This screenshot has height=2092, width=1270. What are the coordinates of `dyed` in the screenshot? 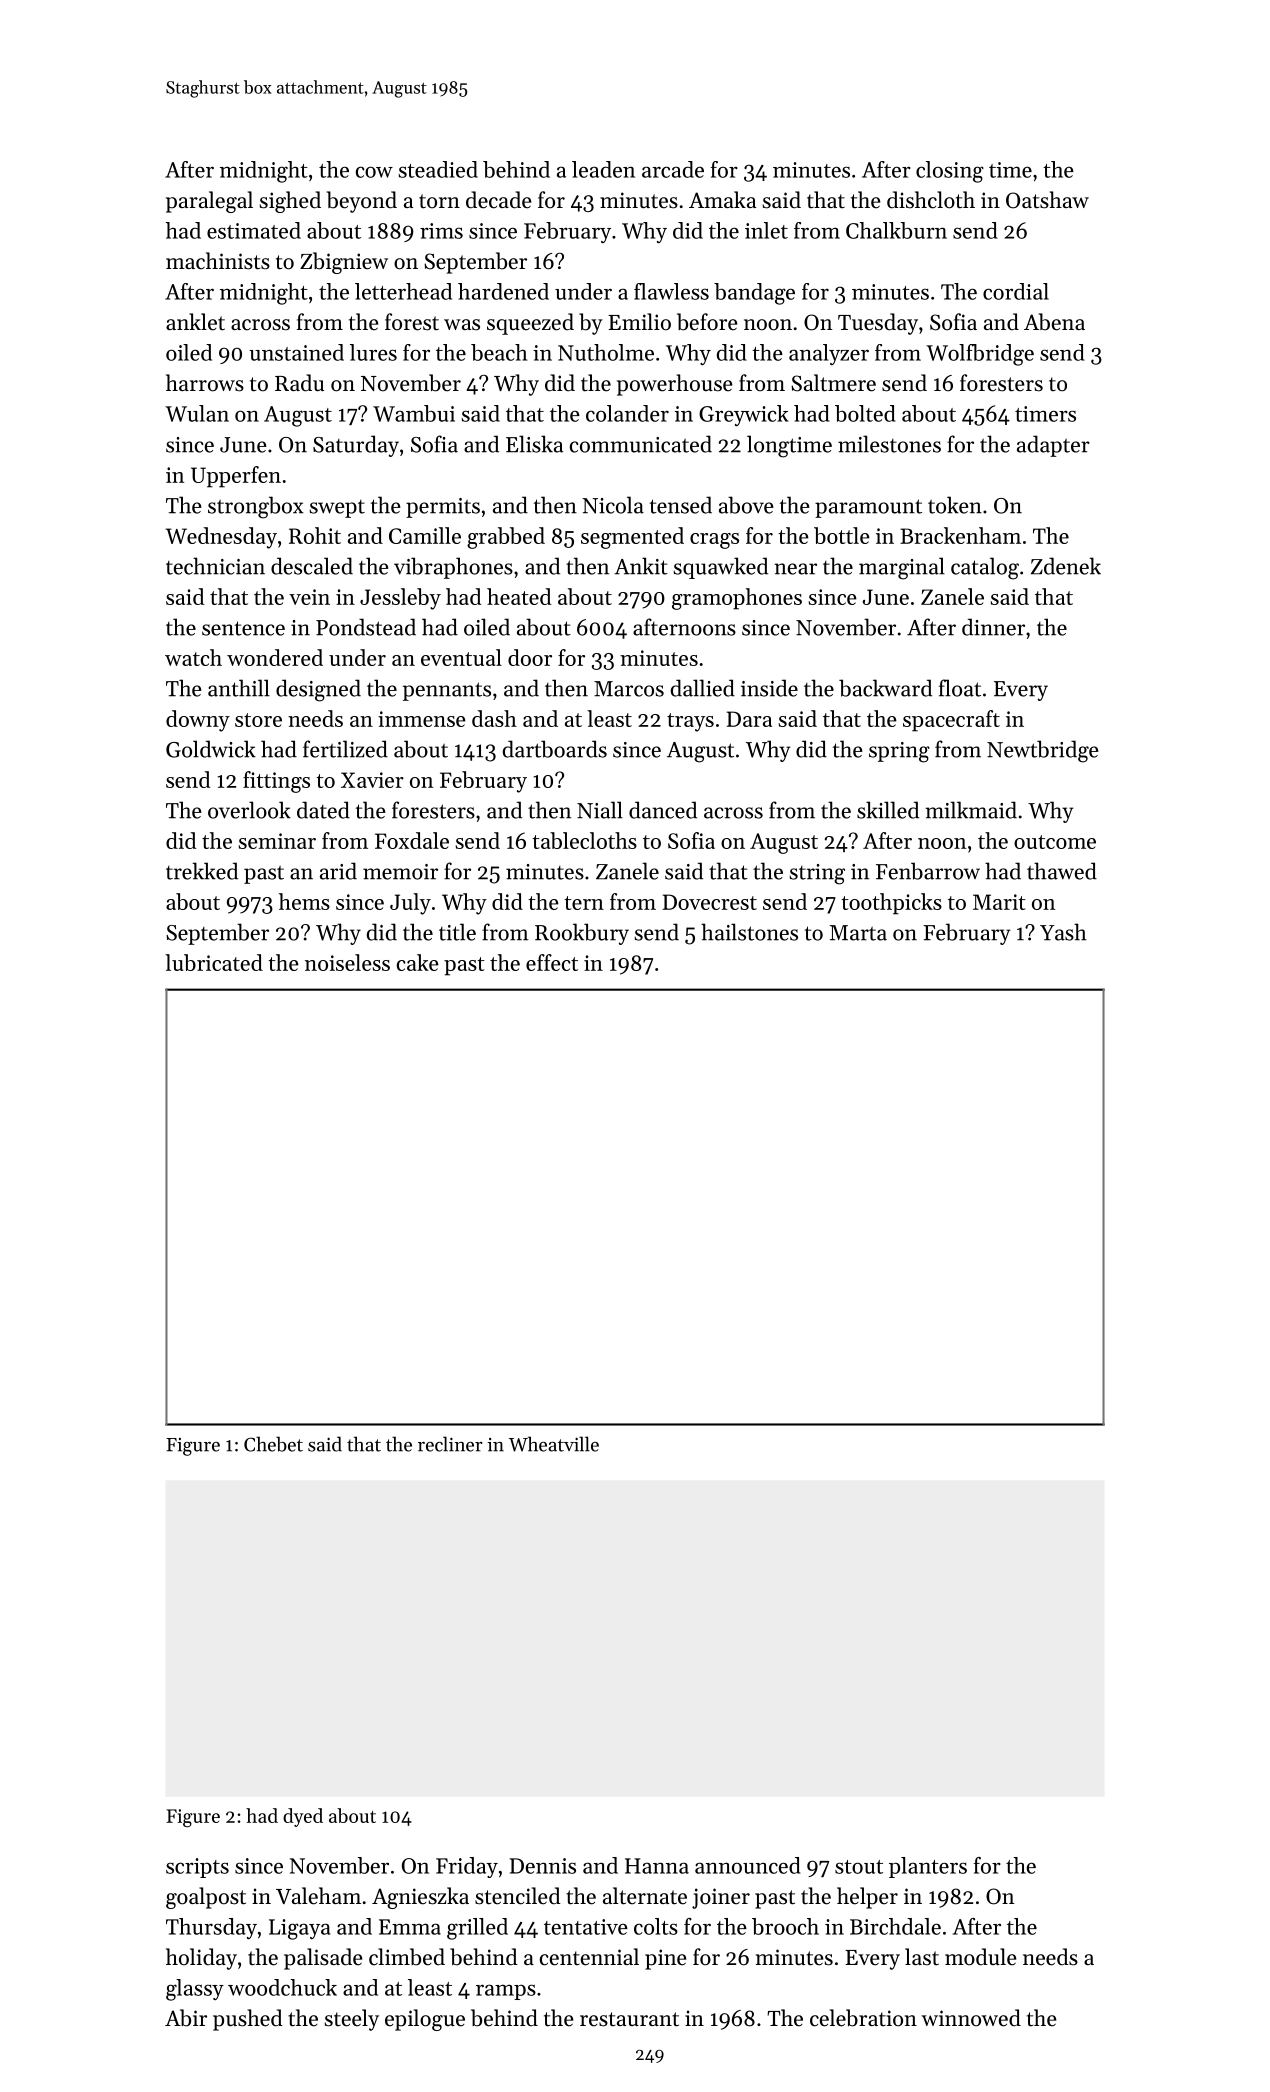 It's located at (303, 1817).
